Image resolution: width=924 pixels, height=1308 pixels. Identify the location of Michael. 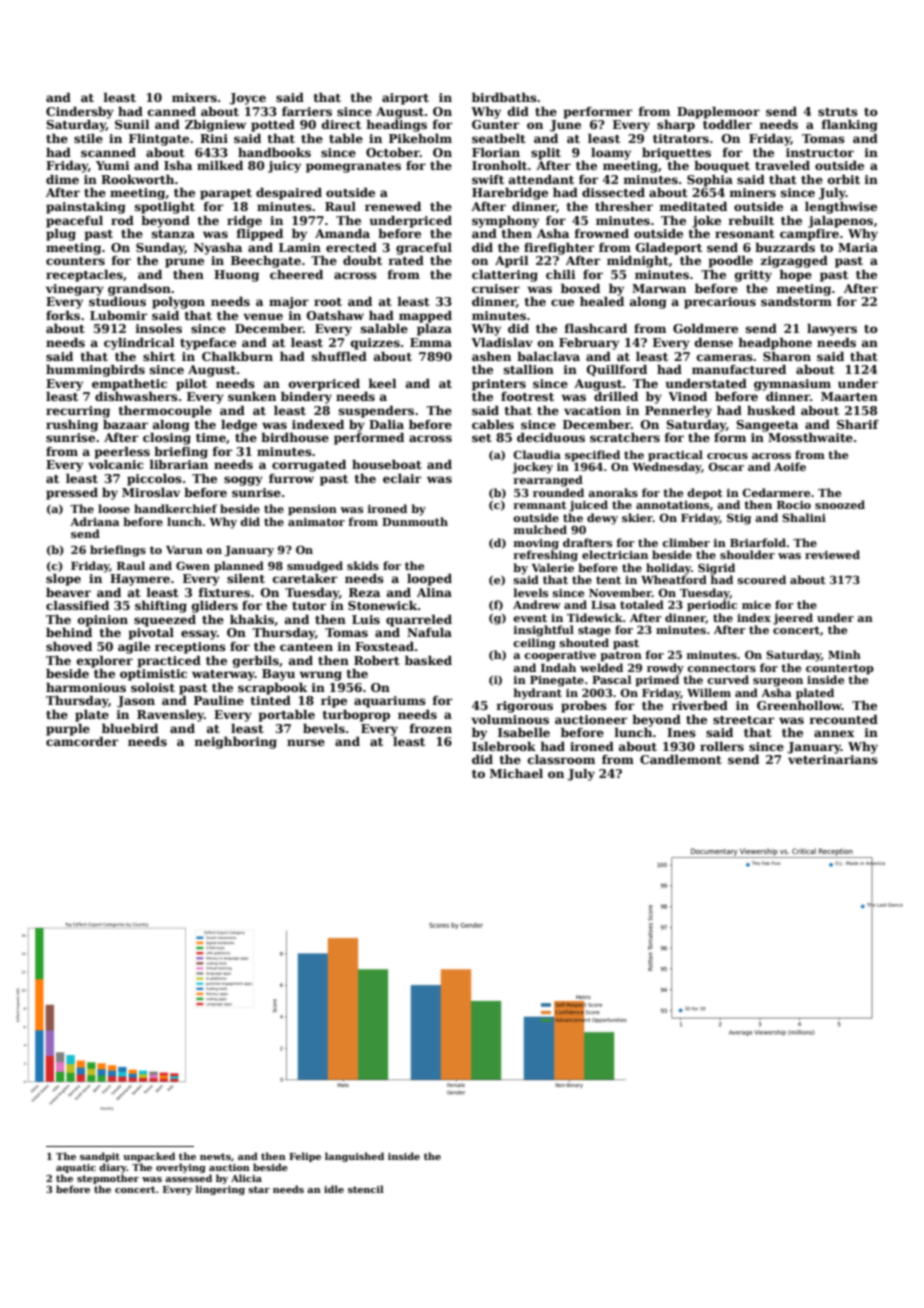
(516, 773).
